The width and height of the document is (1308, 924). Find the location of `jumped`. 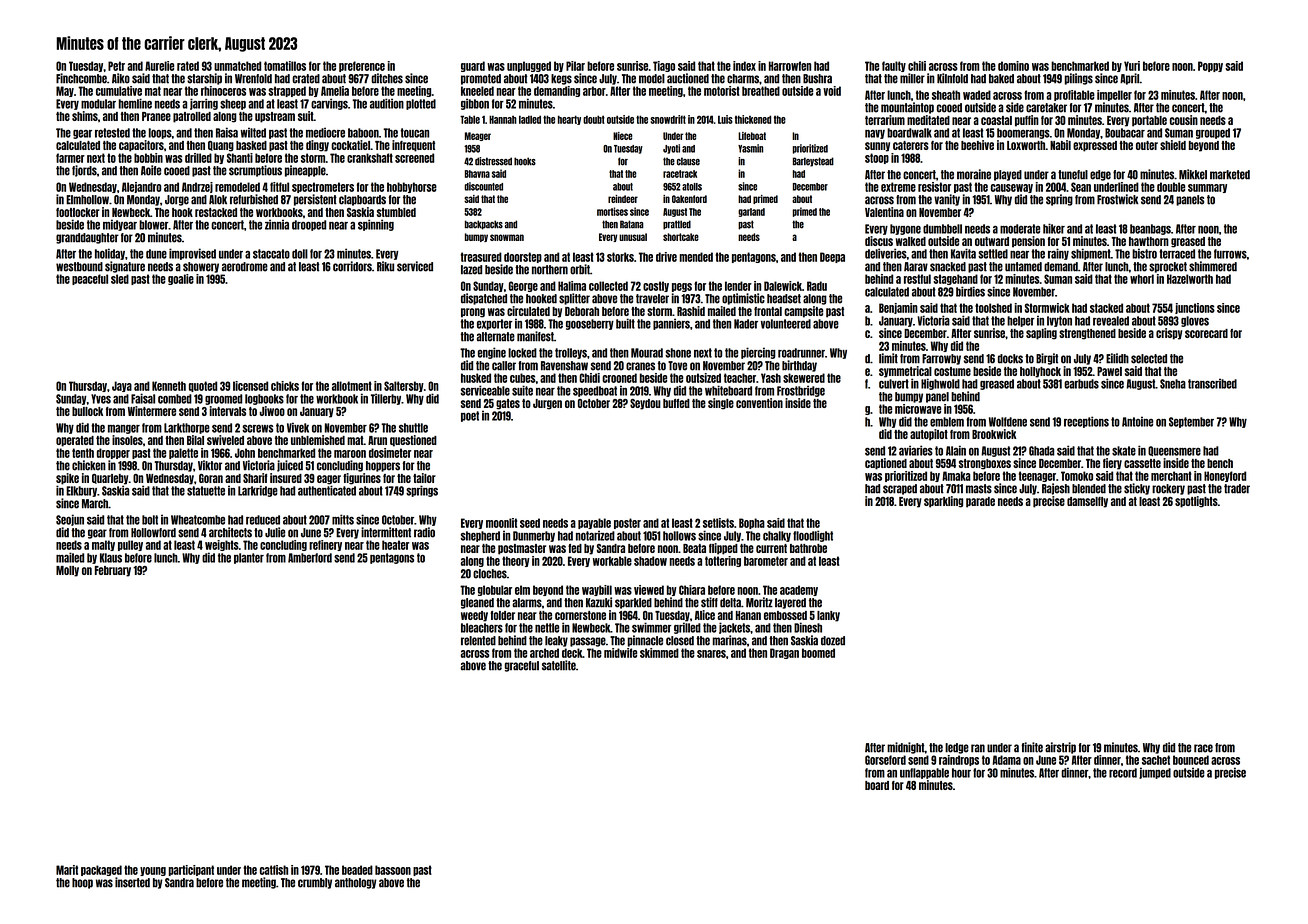

jumped is located at coordinates (1155, 773).
